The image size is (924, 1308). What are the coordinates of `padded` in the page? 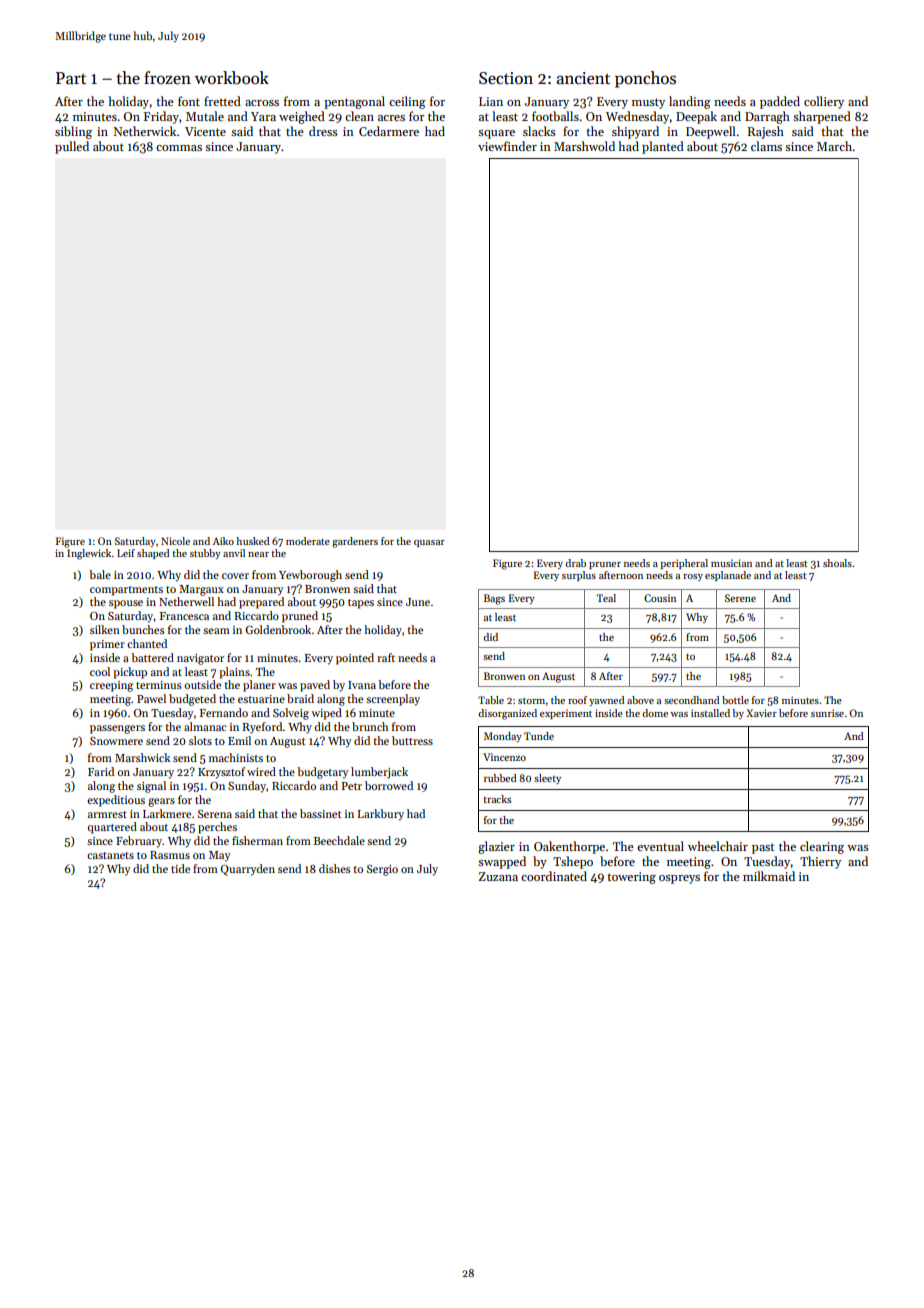 It's located at (780, 102).
